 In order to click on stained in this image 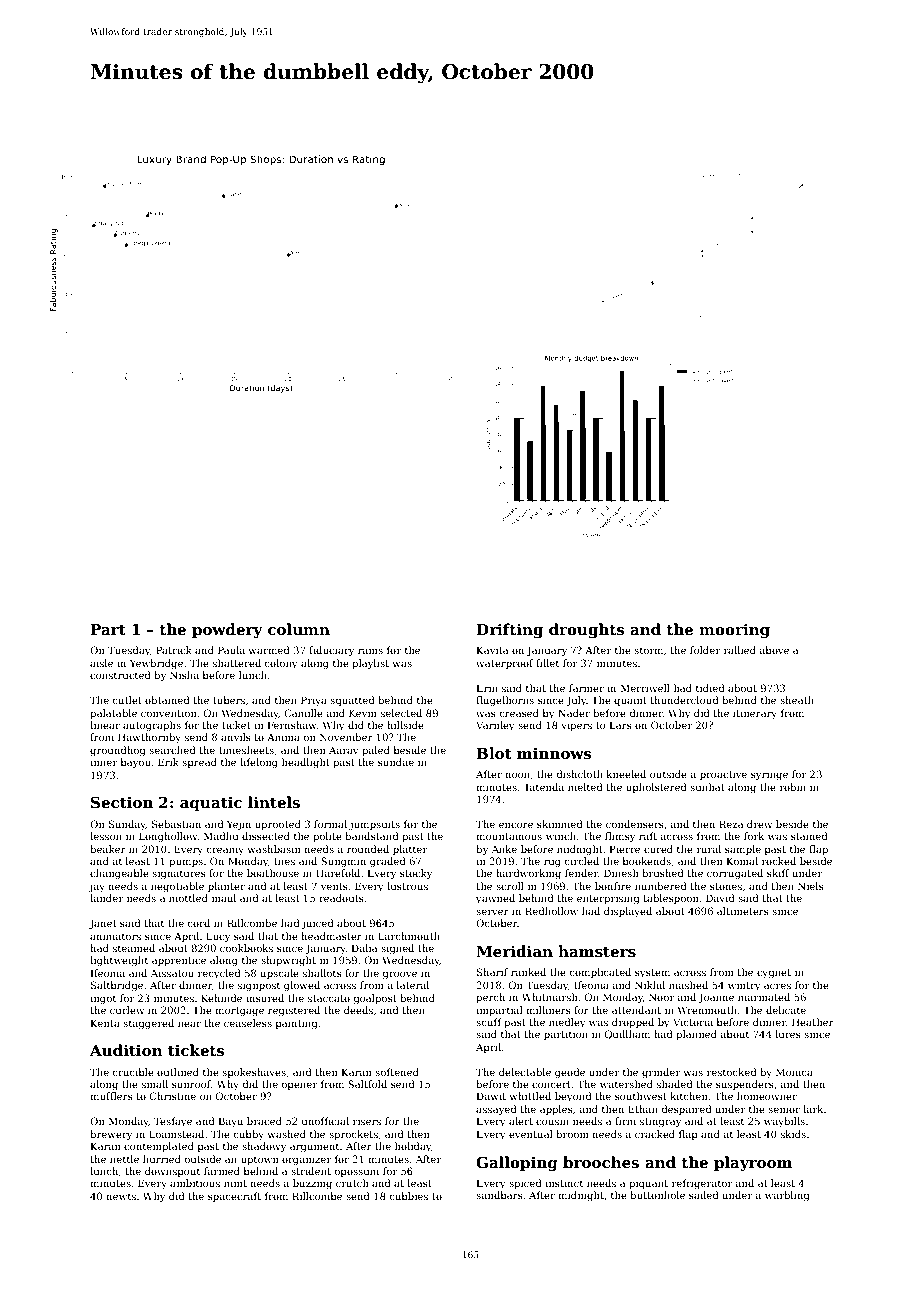, I will do `click(809, 836)`.
